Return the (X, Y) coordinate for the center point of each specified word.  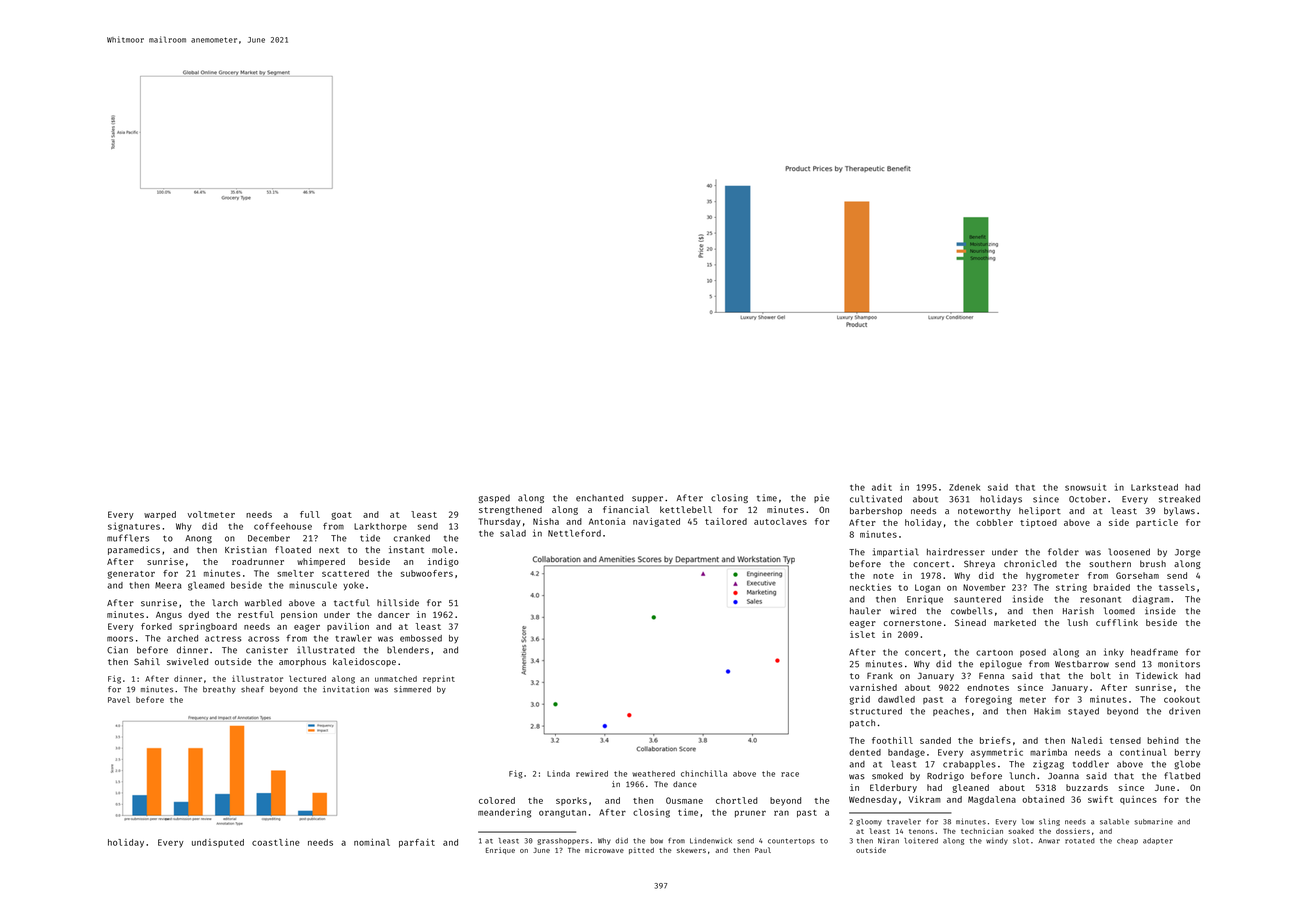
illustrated (326, 650)
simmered (412, 689)
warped (160, 515)
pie (821, 498)
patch (862, 723)
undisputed (218, 843)
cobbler (994, 522)
